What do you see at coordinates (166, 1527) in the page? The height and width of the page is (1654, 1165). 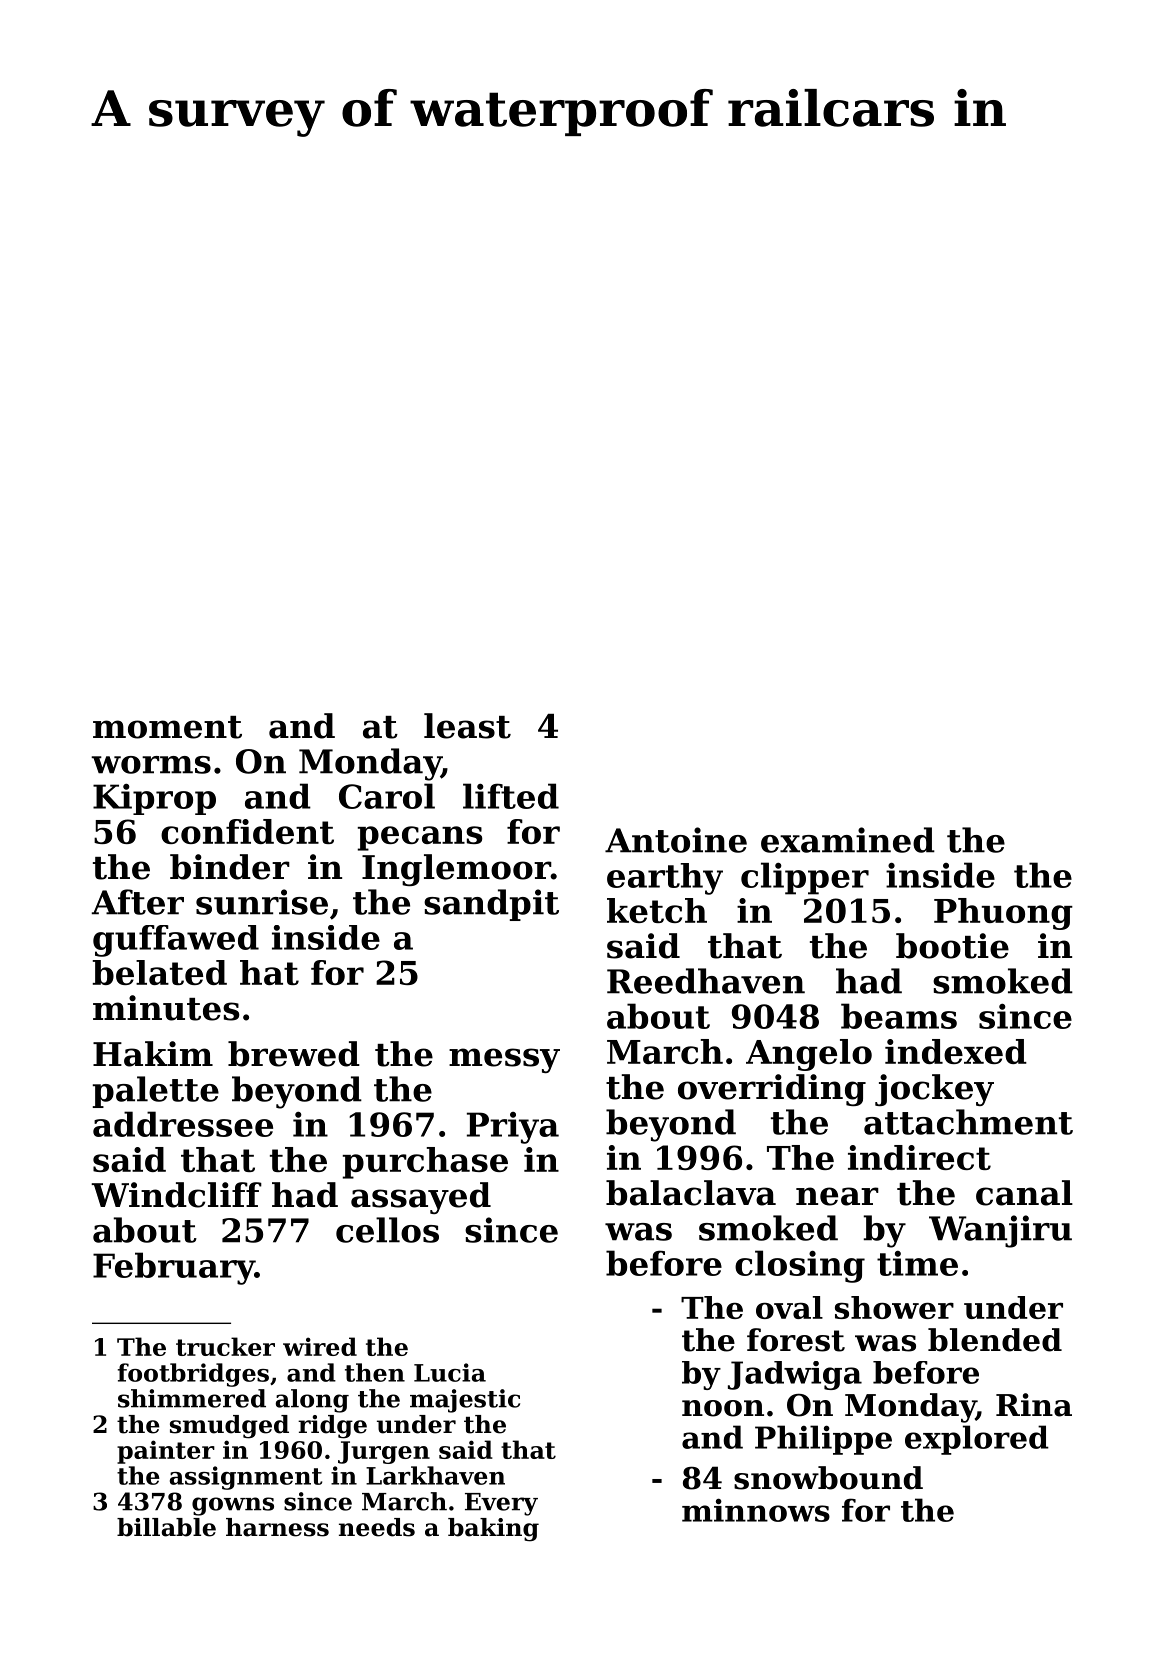 I see `billable` at bounding box center [166, 1527].
